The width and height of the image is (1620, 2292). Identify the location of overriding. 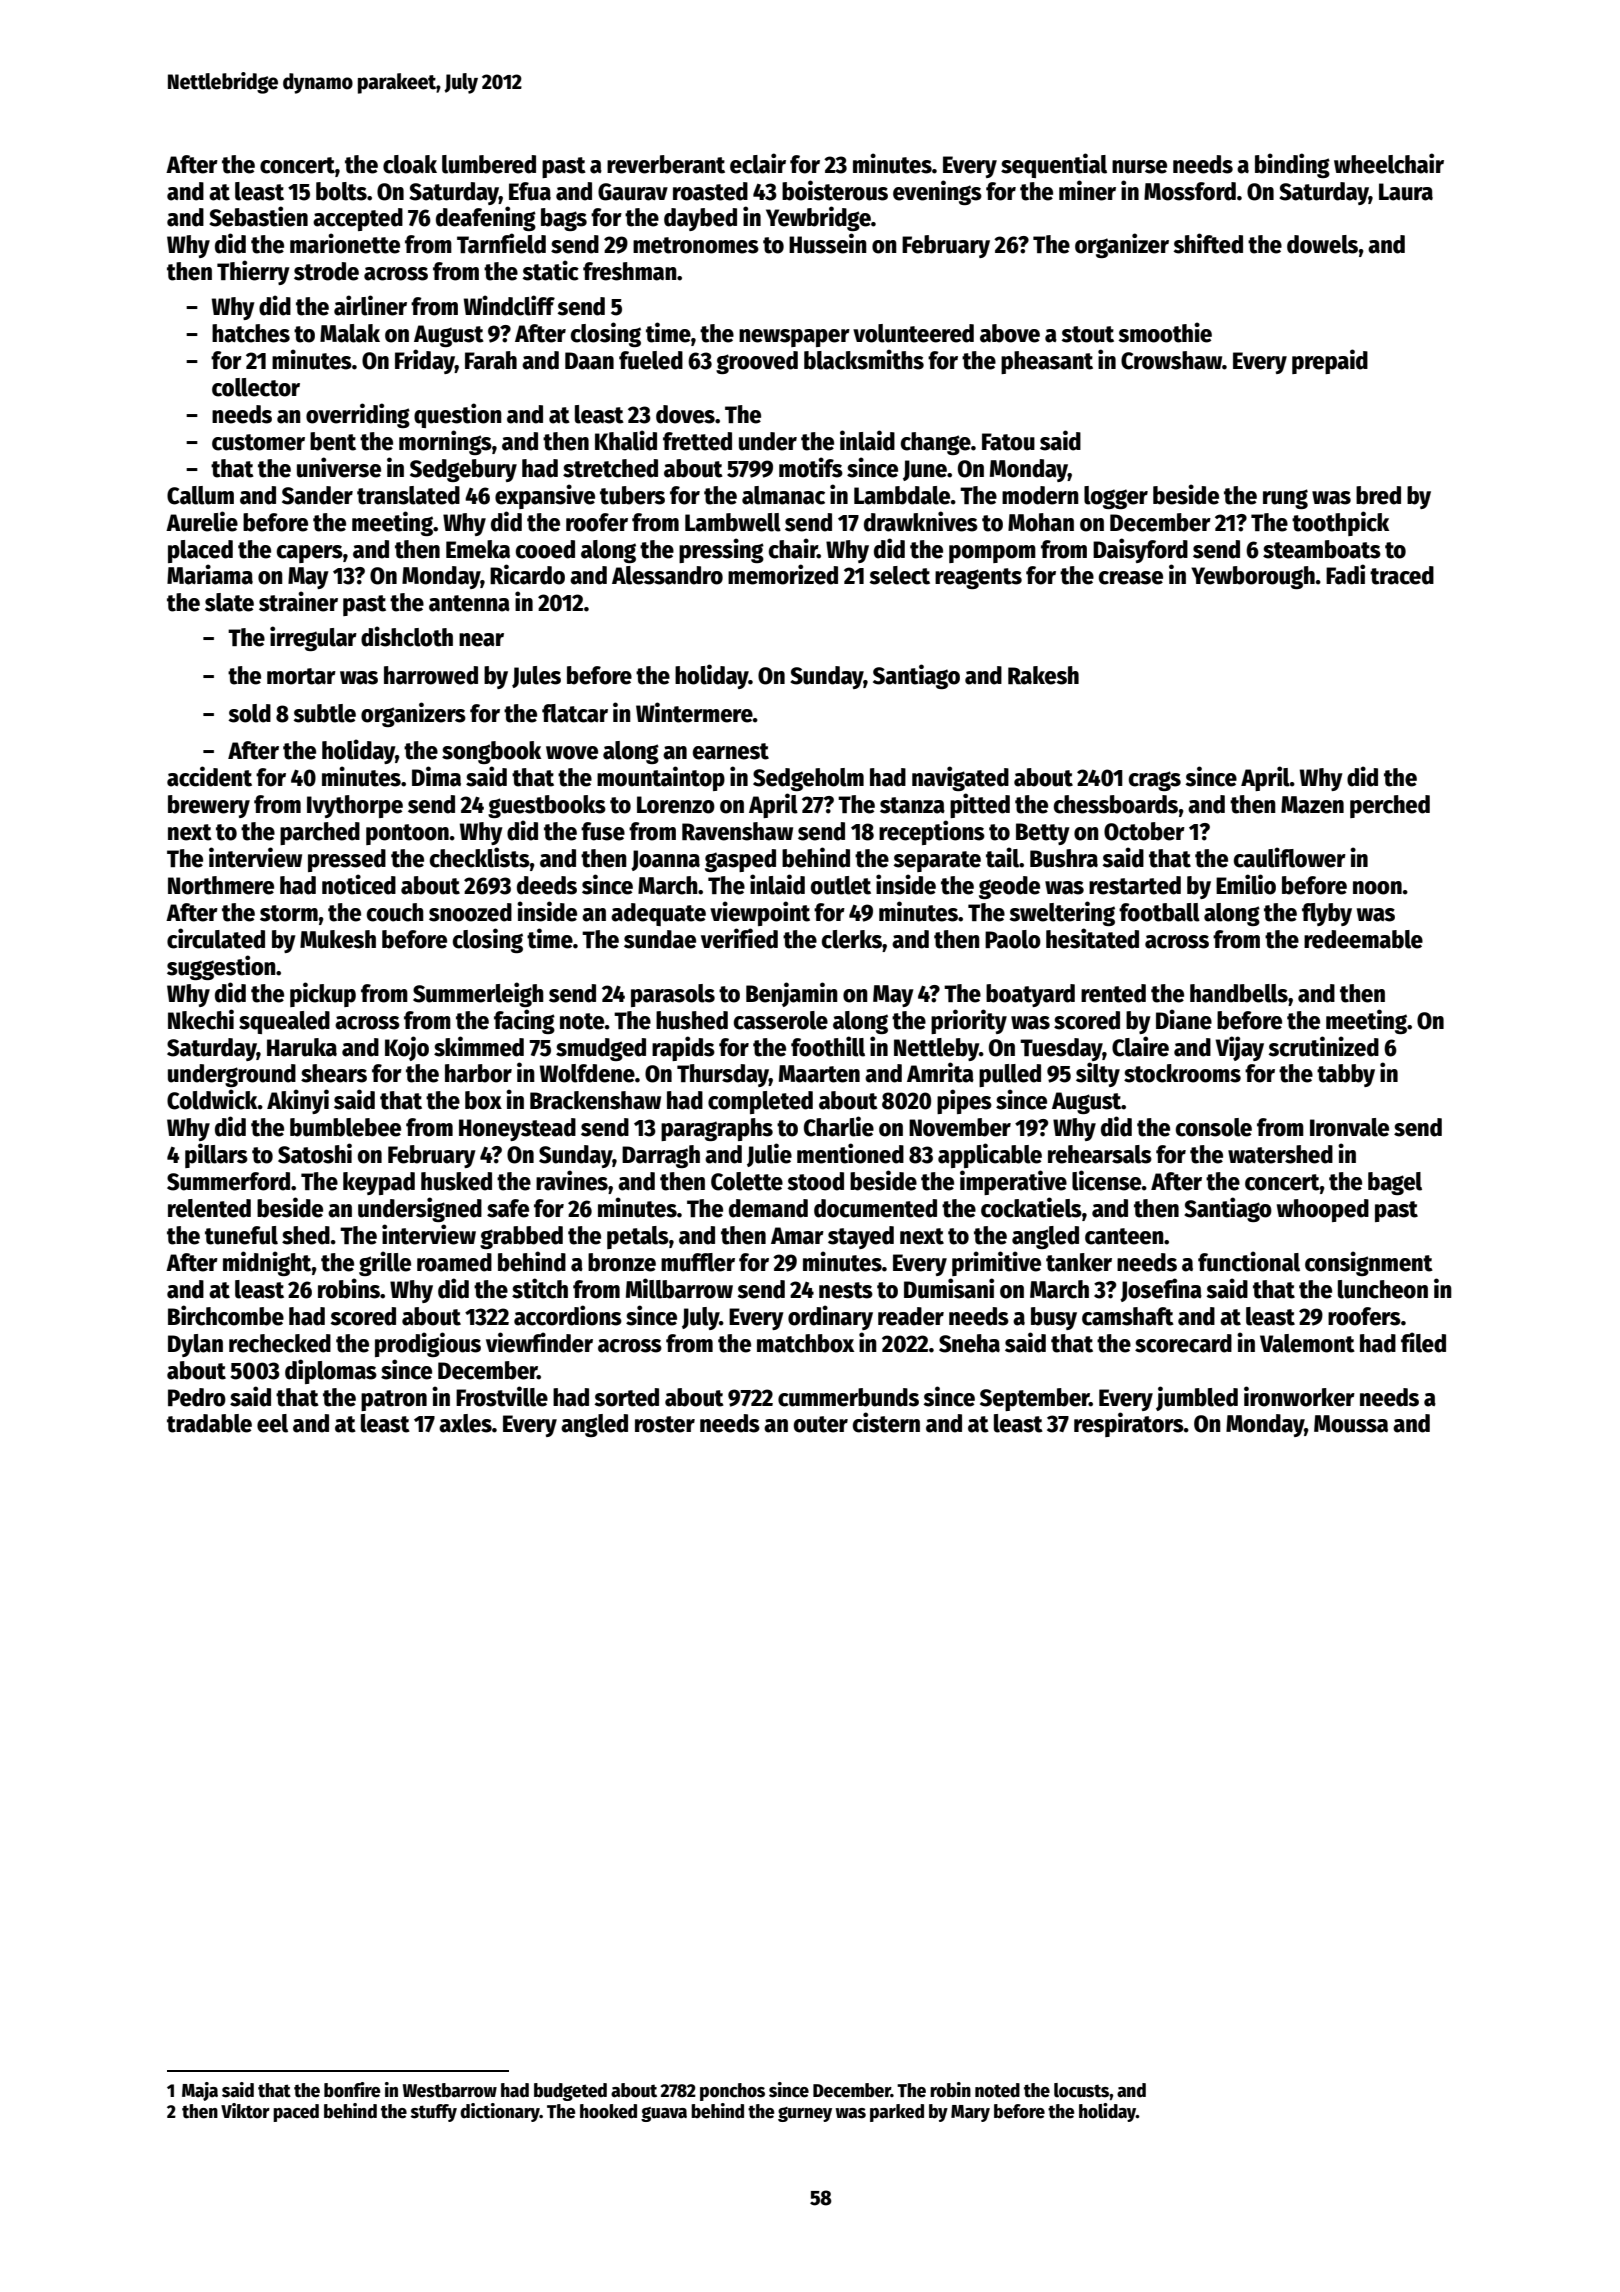
(358, 415).
